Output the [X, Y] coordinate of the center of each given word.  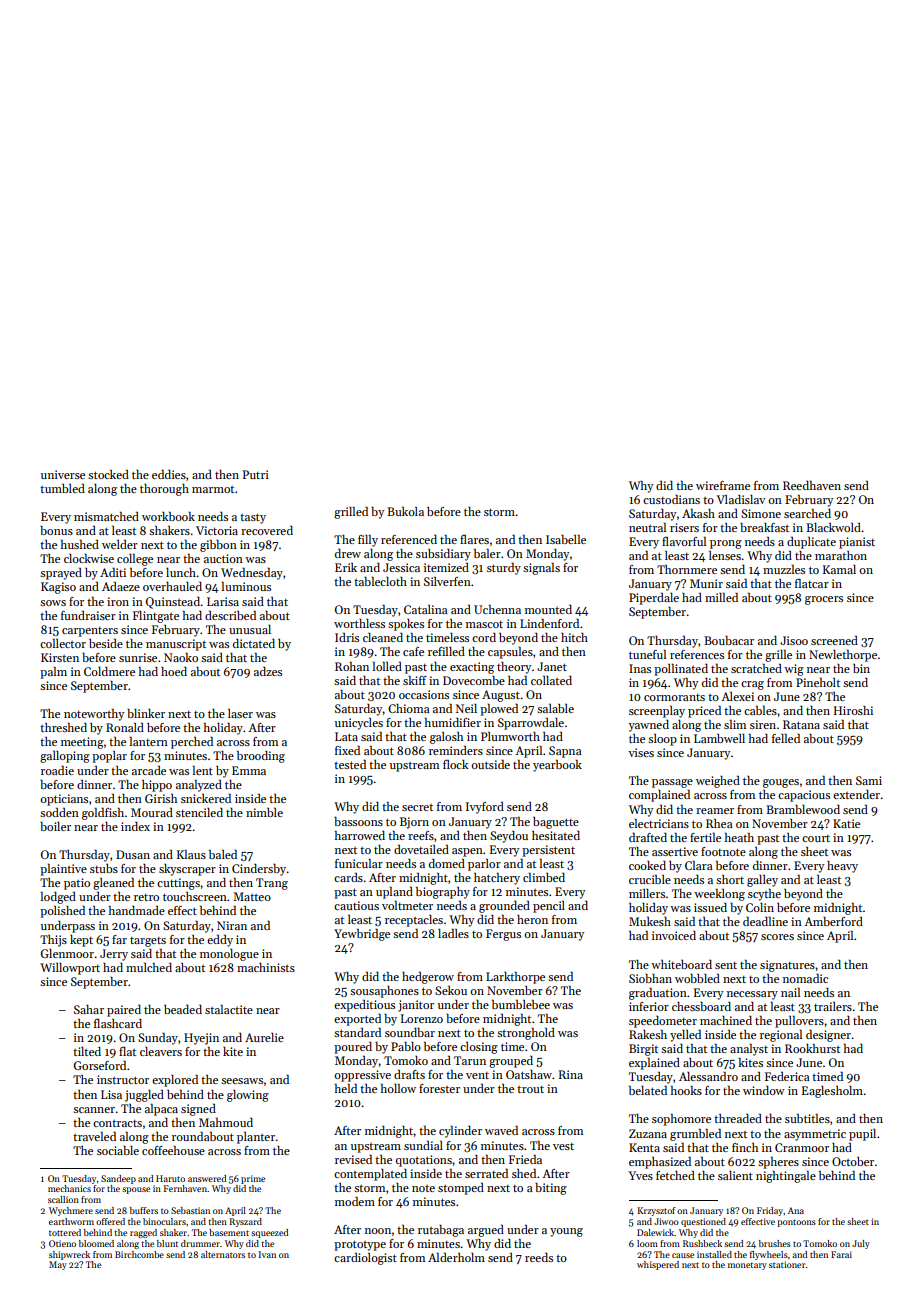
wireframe [723, 485]
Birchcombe [139, 1254]
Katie [846, 823]
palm [53, 673]
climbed [544, 877]
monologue [229, 955]
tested [350, 764]
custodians [671, 499]
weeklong [719, 895]
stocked [108, 474]
